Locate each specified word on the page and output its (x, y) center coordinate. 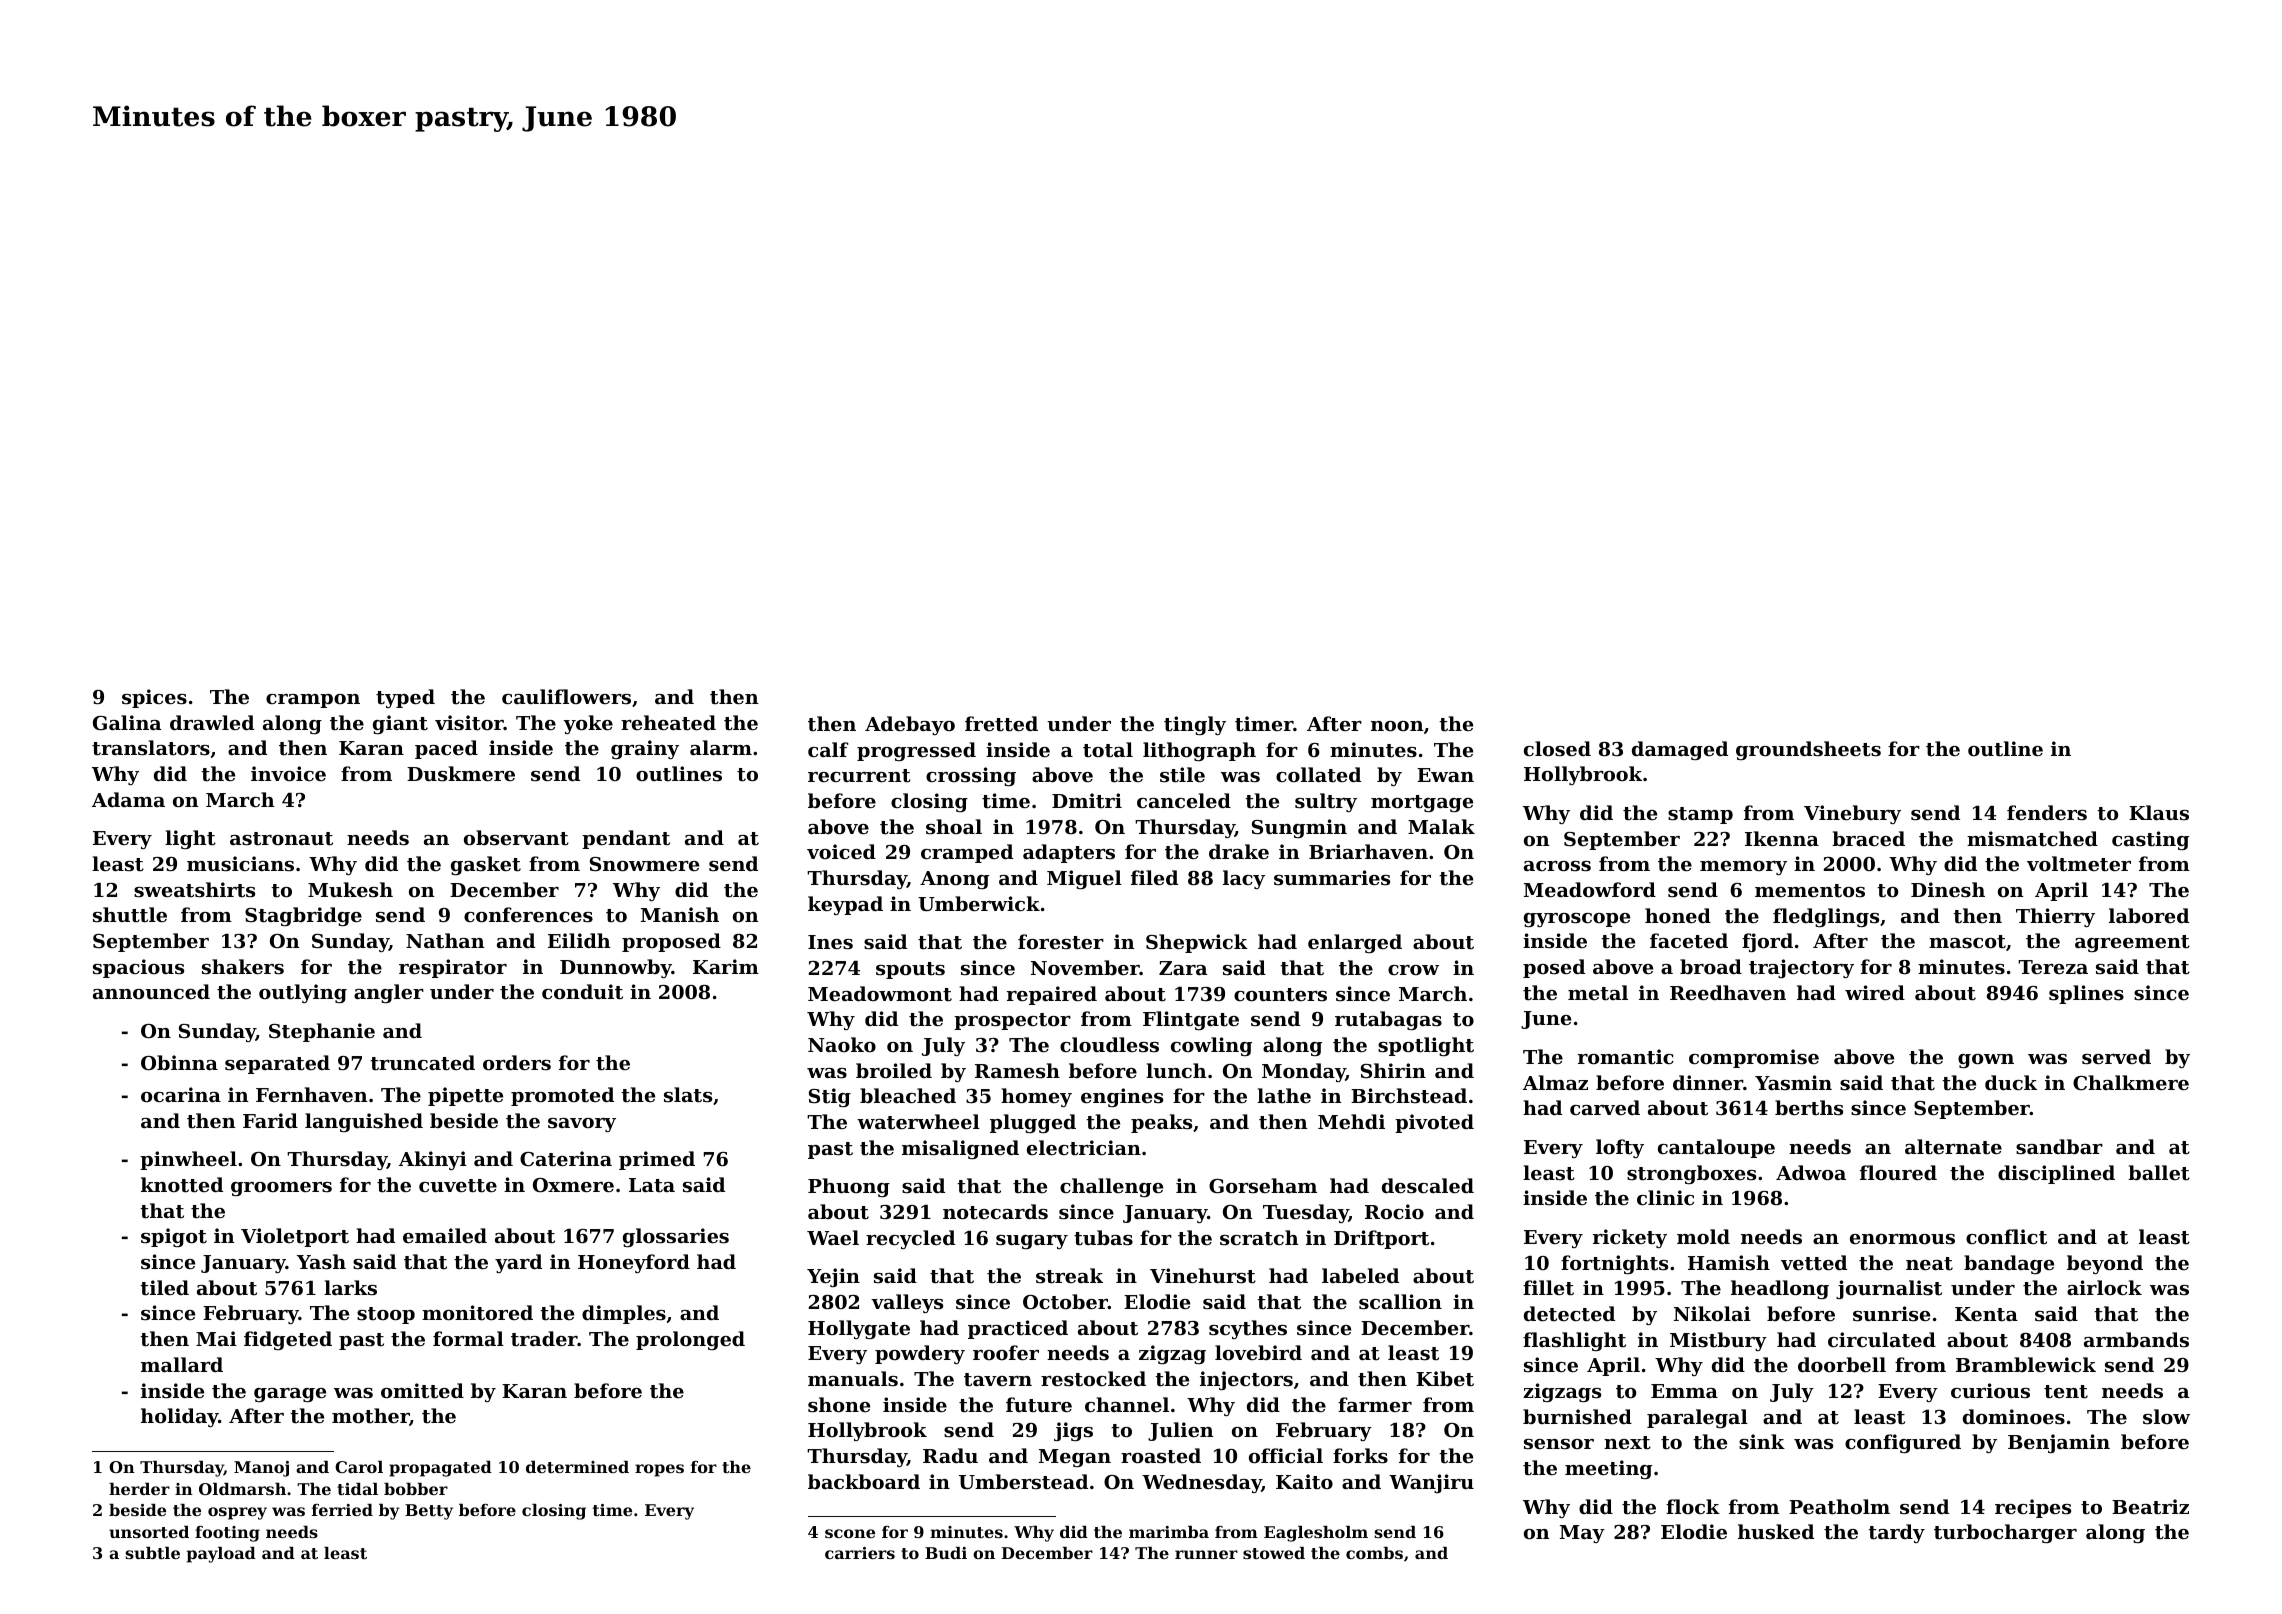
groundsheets (1808, 750)
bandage (2009, 1264)
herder (139, 1489)
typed (405, 698)
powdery (920, 1354)
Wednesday (1202, 1483)
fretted (1001, 724)
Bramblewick (2026, 1364)
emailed (445, 1235)
